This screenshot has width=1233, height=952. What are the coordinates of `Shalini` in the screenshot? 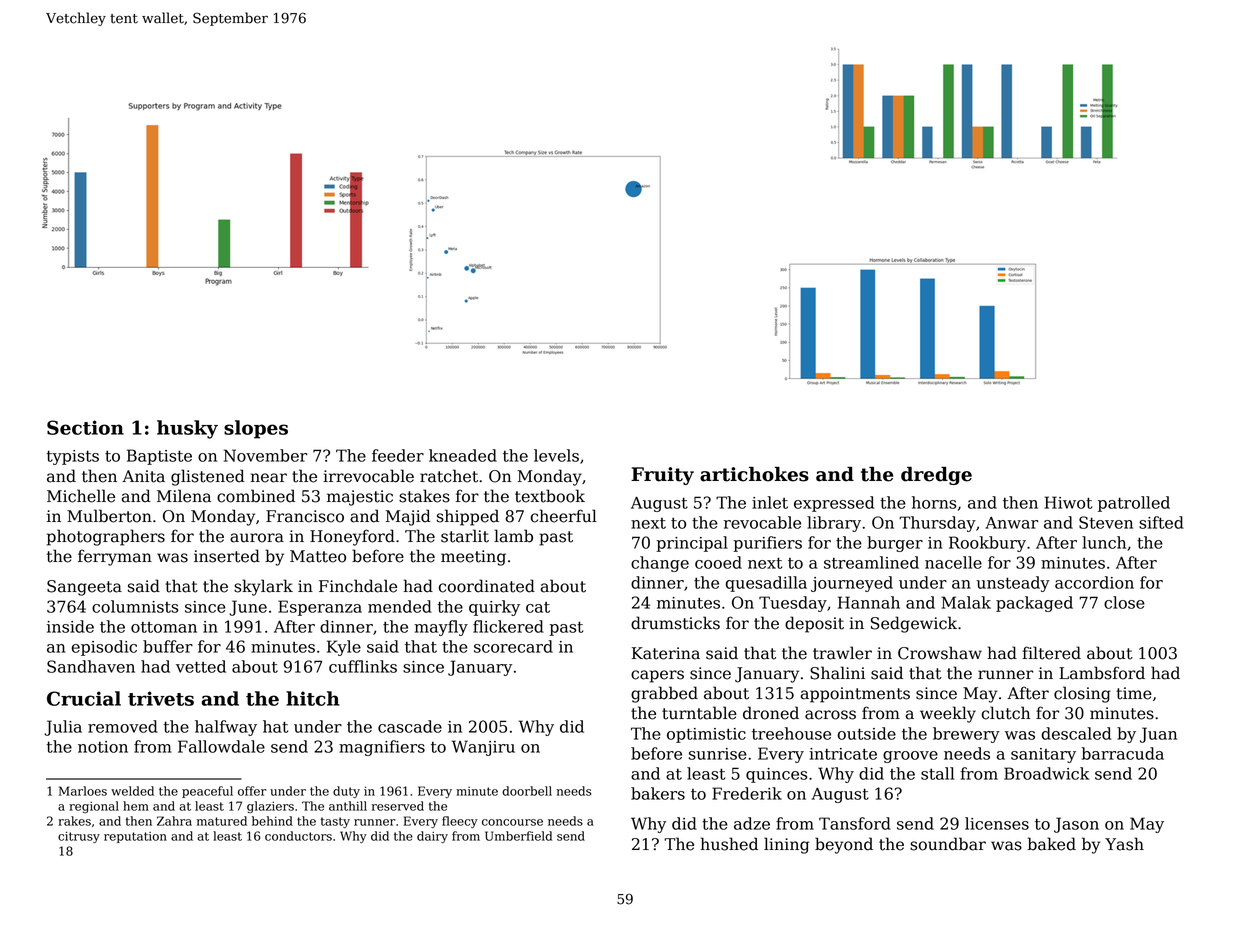 It's located at (837, 673).
